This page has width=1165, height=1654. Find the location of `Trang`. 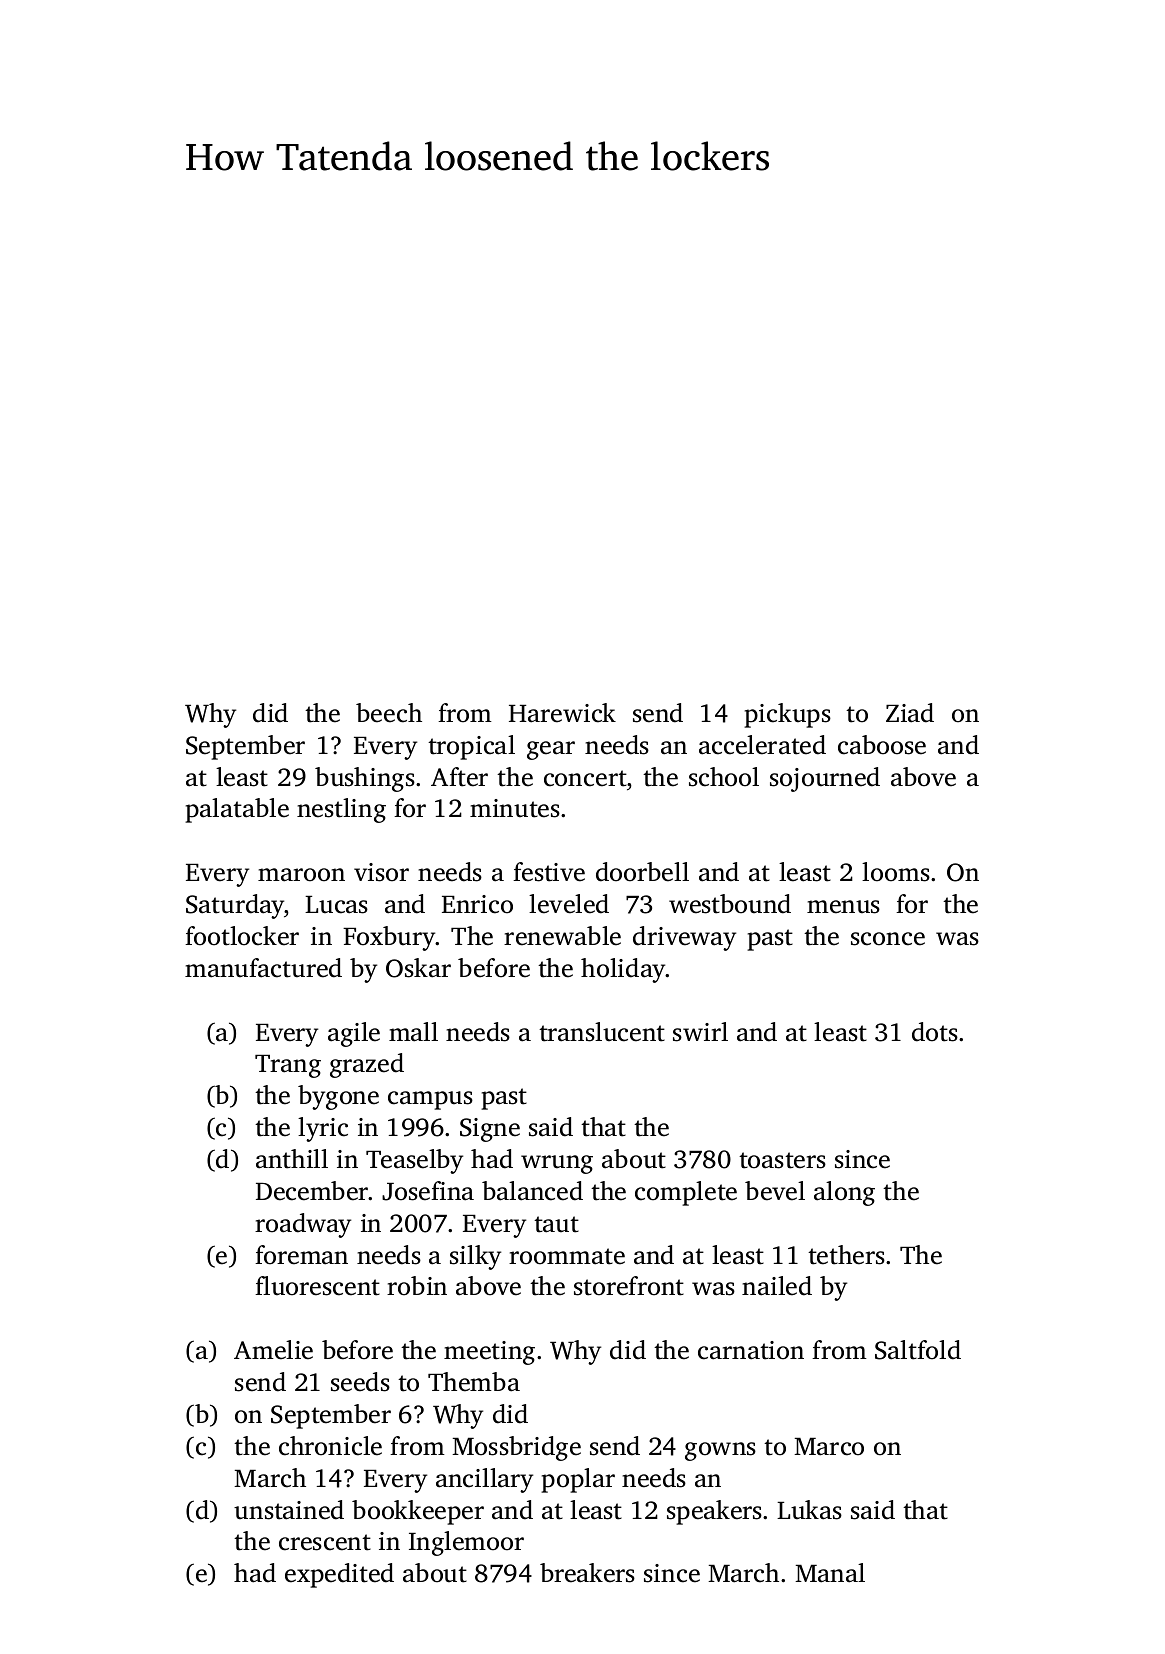

Trang is located at coordinates (288, 1066).
